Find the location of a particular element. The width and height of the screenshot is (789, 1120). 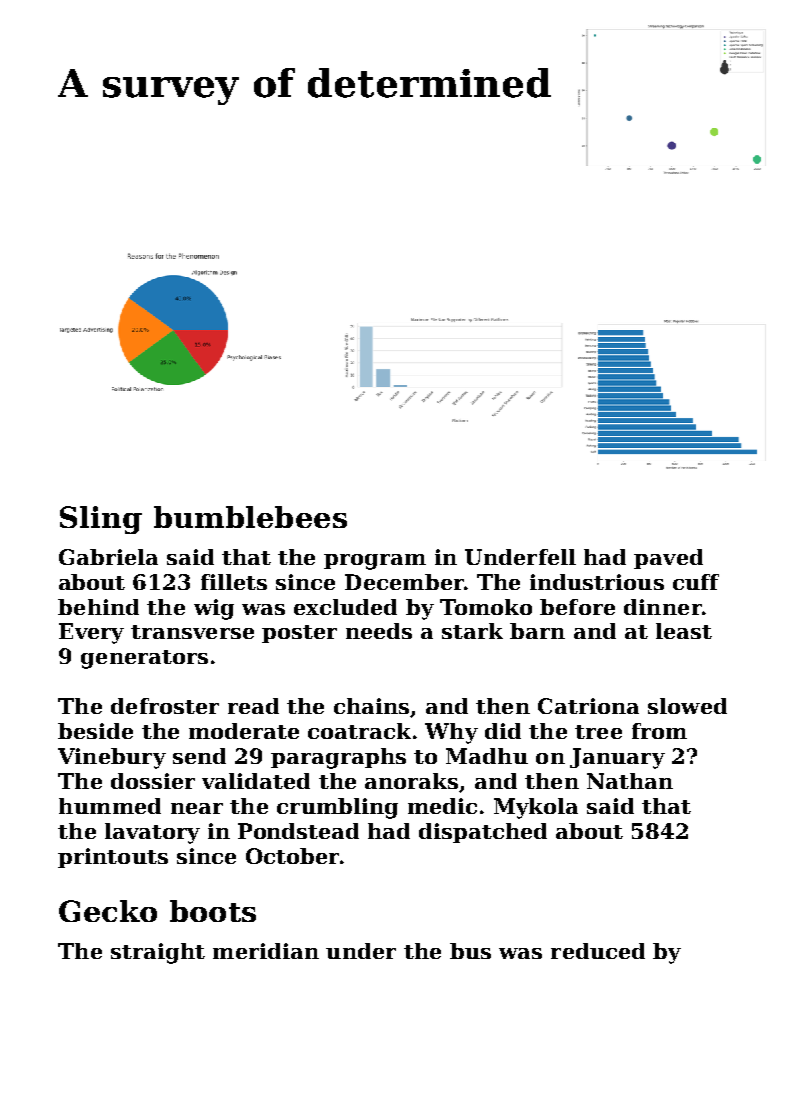

generators is located at coordinates (144, 659).
